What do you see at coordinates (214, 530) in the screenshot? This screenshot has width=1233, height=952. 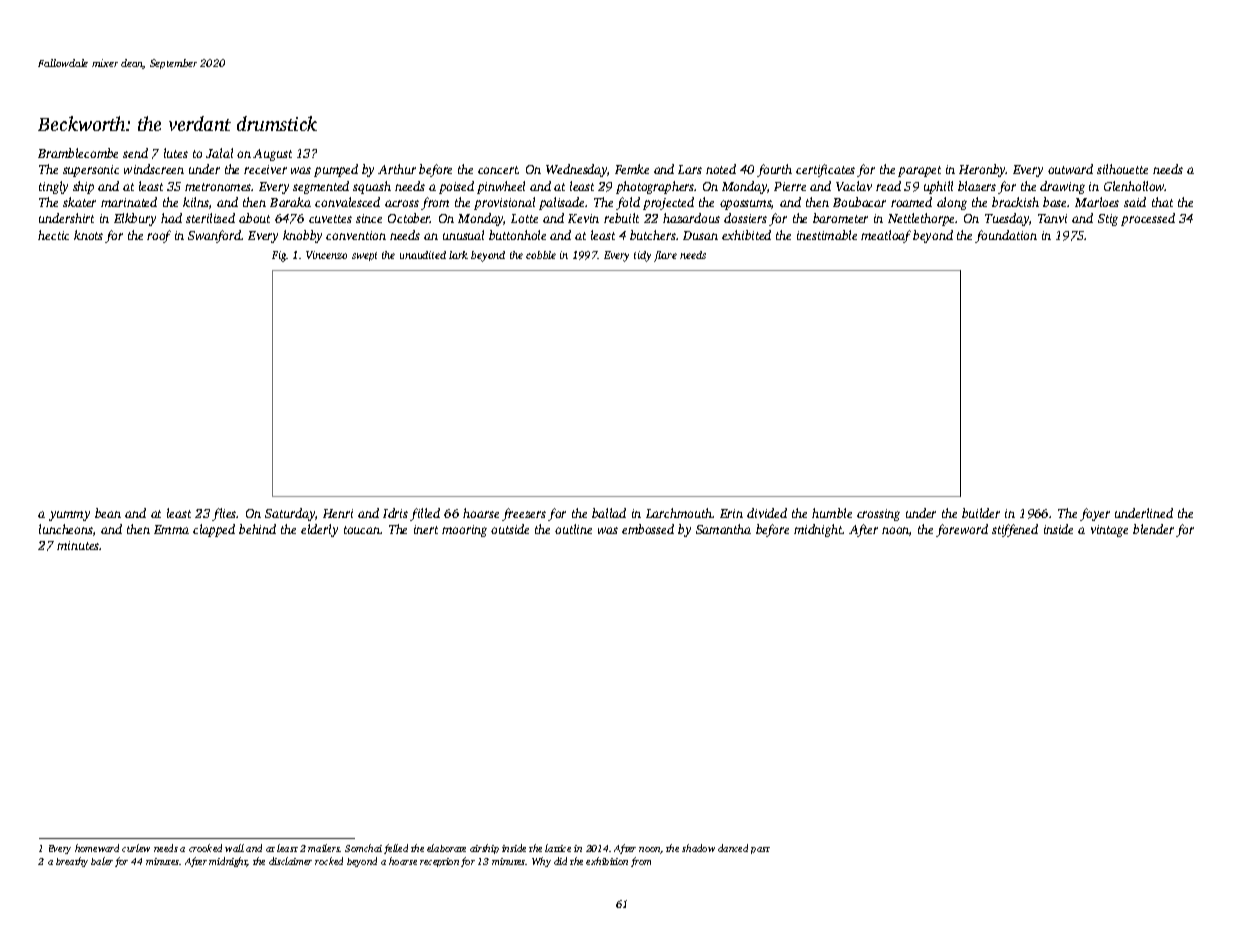 I see `clapped` at bounding box center [214, 530].
